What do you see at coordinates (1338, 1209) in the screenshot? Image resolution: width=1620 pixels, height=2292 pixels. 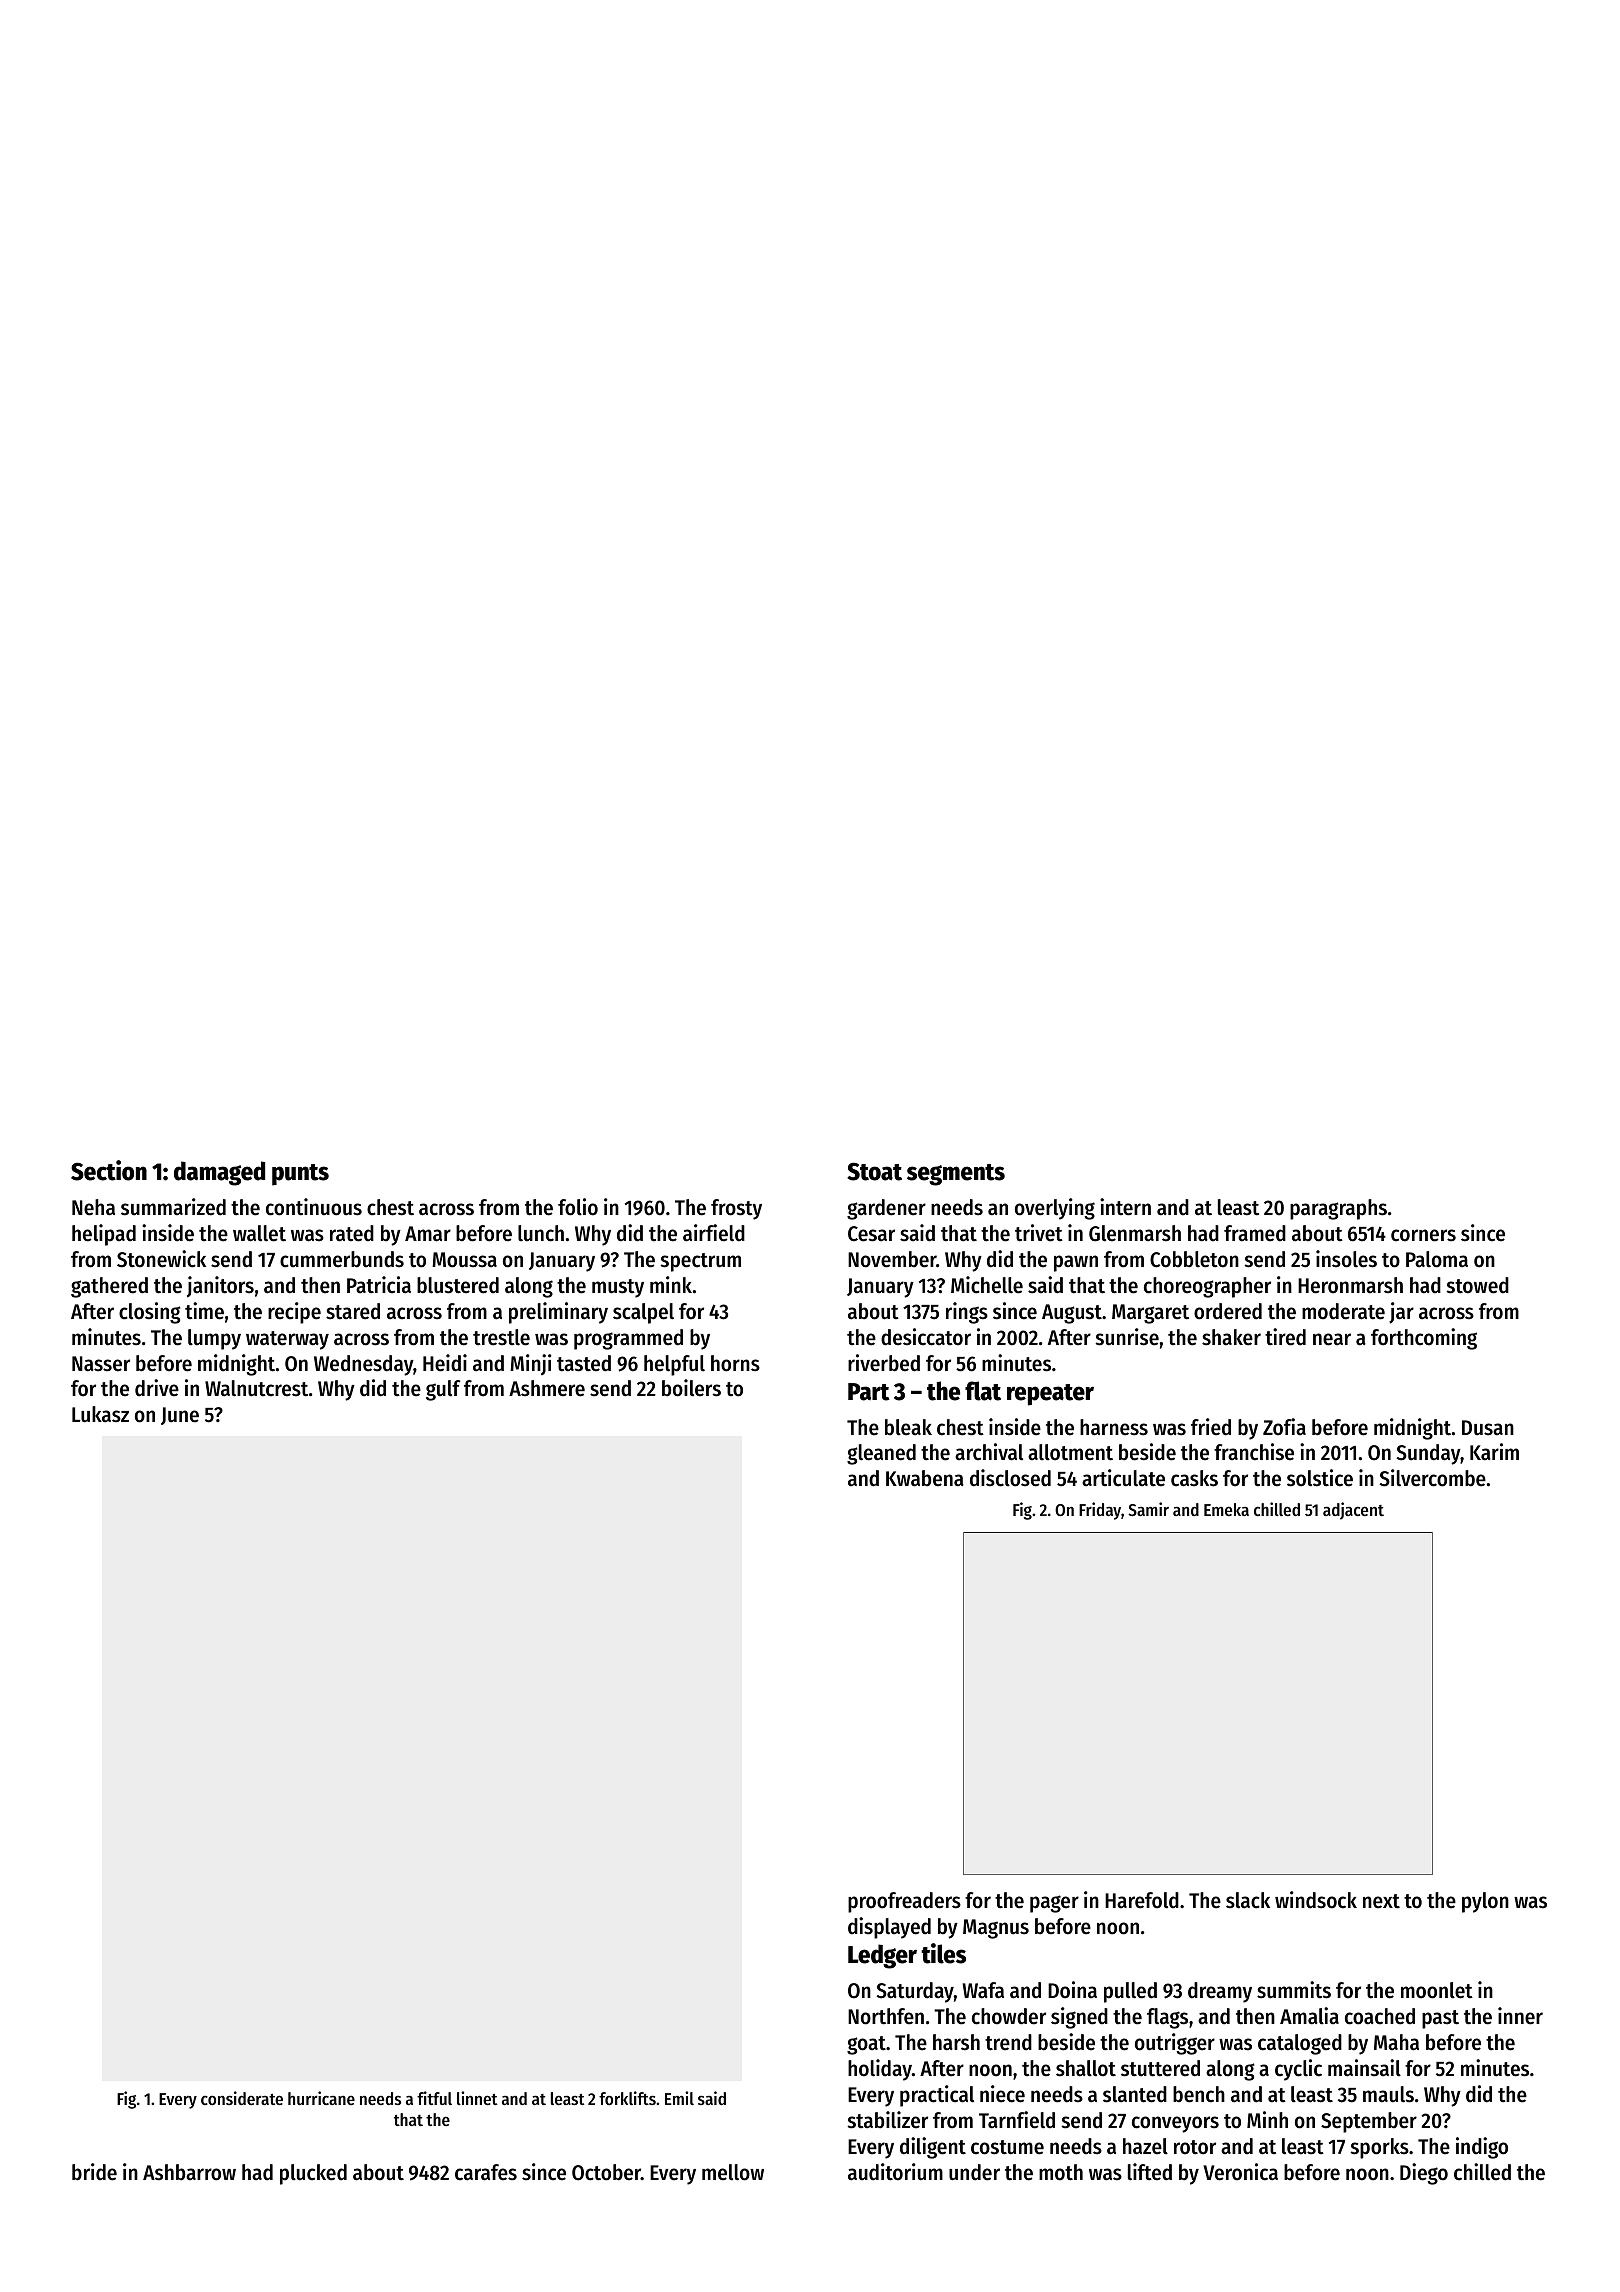 I see `paragraphs` at bounding box center [1338, 1209].
